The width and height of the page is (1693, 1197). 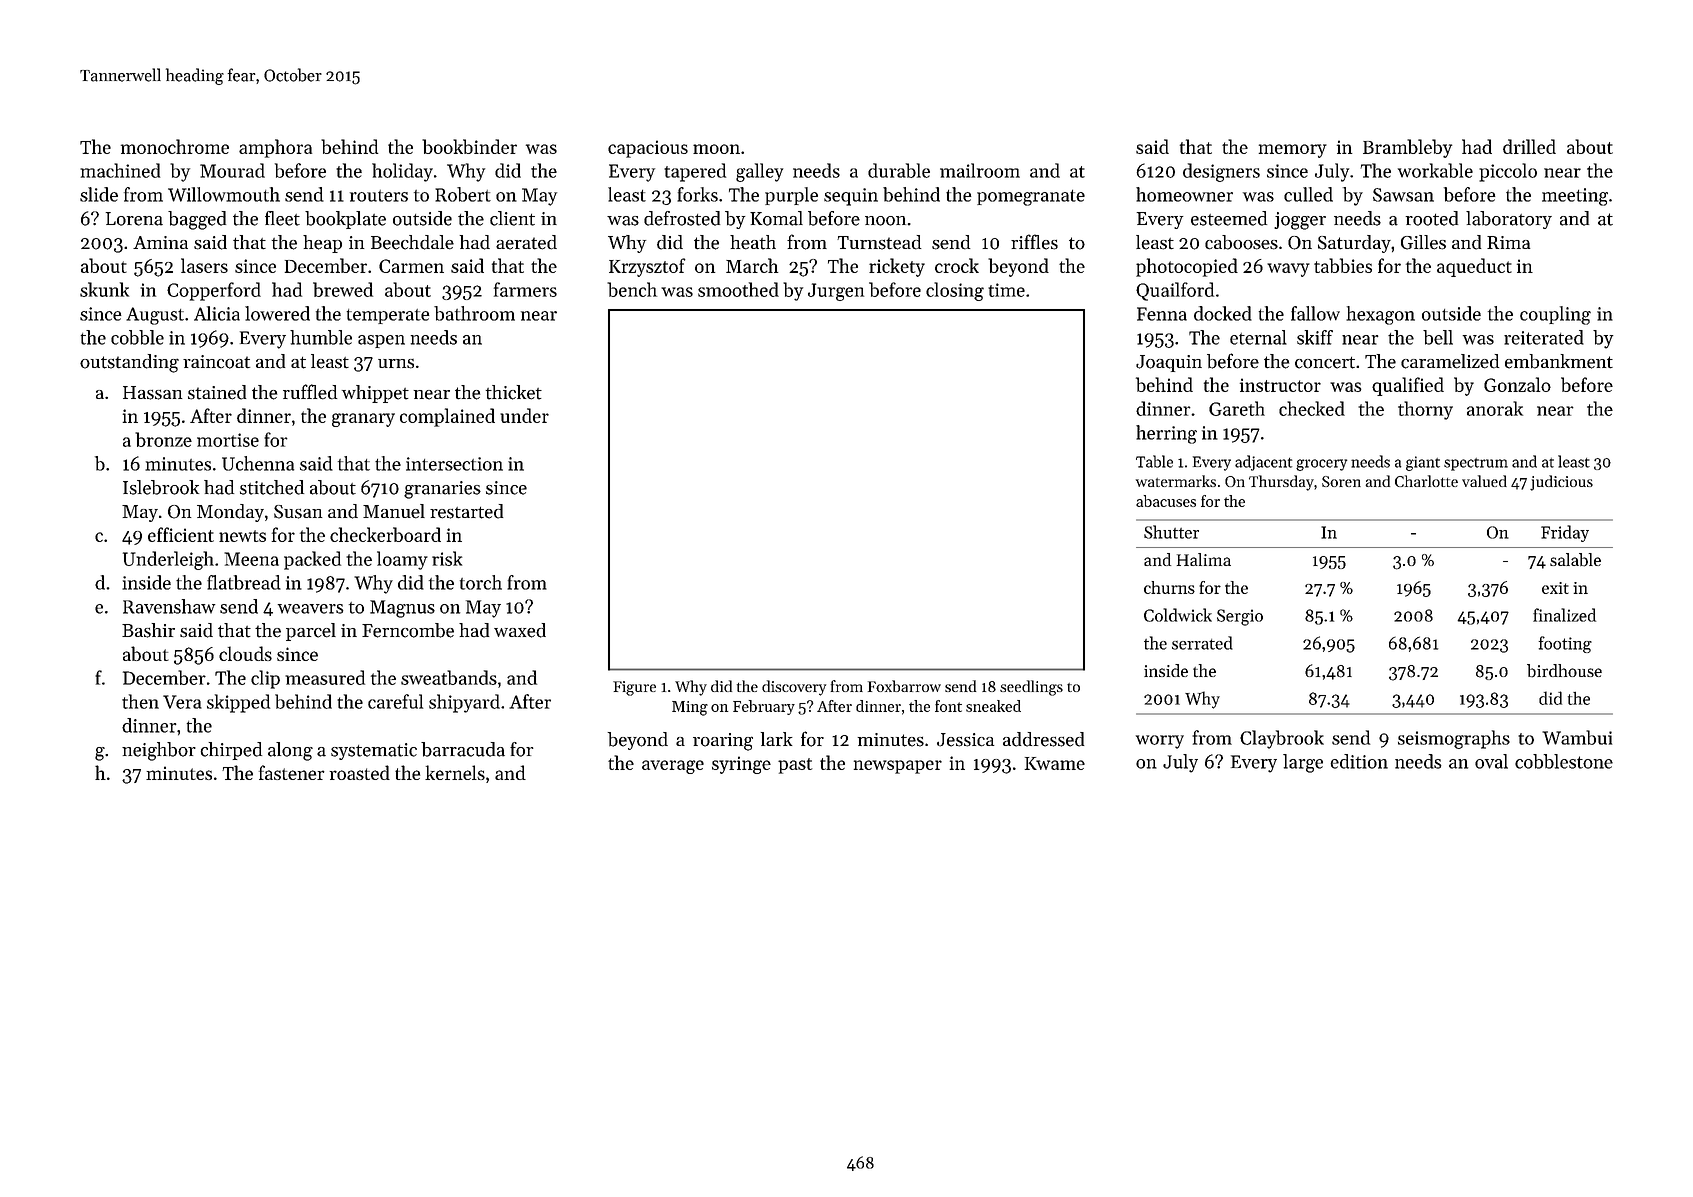 I want to click on barracuda, so click(x=463, y=749).
